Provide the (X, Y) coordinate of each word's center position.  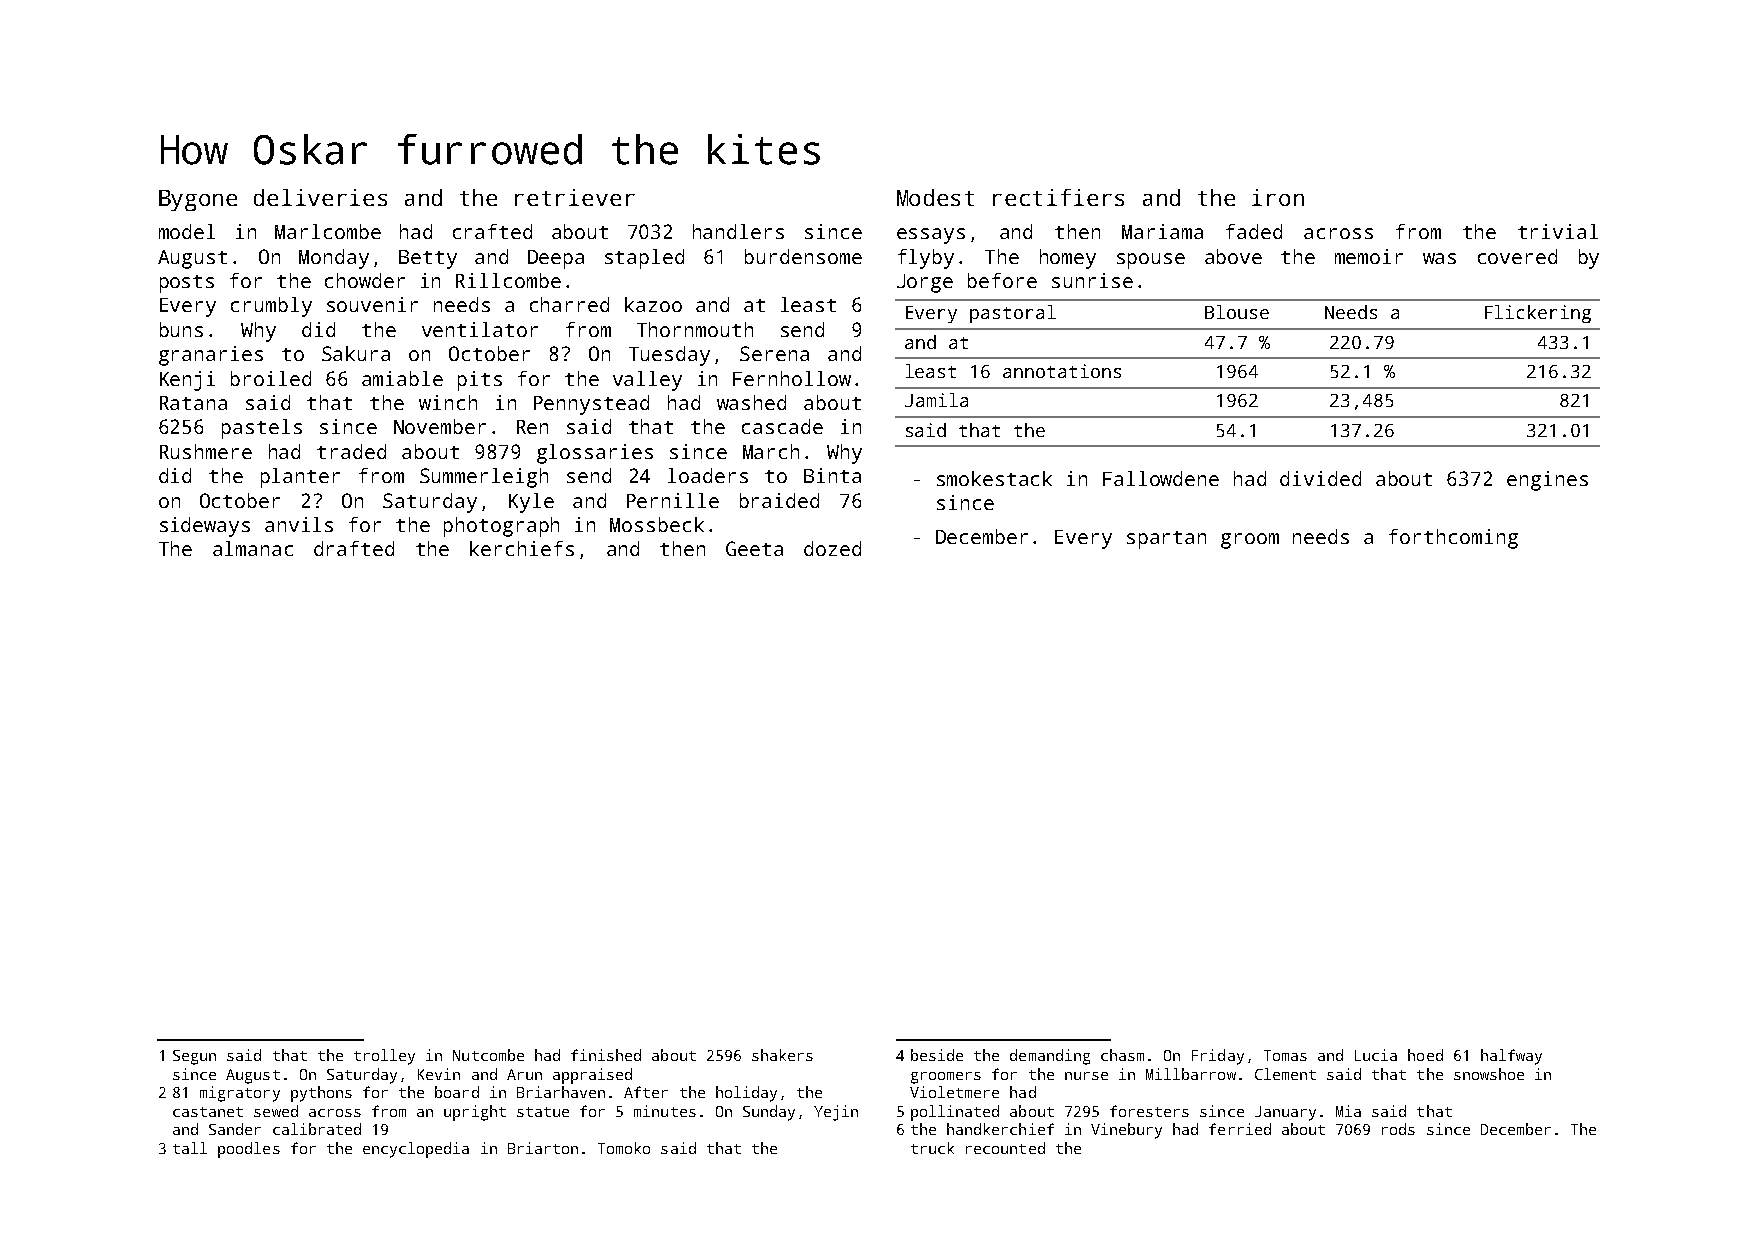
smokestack (994, 478)
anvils (299, 524)
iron (1278, 197)
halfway (1511, 1057)
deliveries (320, 197)
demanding (1050, 1057)
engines (1547, 481)
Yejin (836, 1113)
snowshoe (1489, 1074)
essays (931, 236)
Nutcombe (488, 1055)
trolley (384, 1057)
